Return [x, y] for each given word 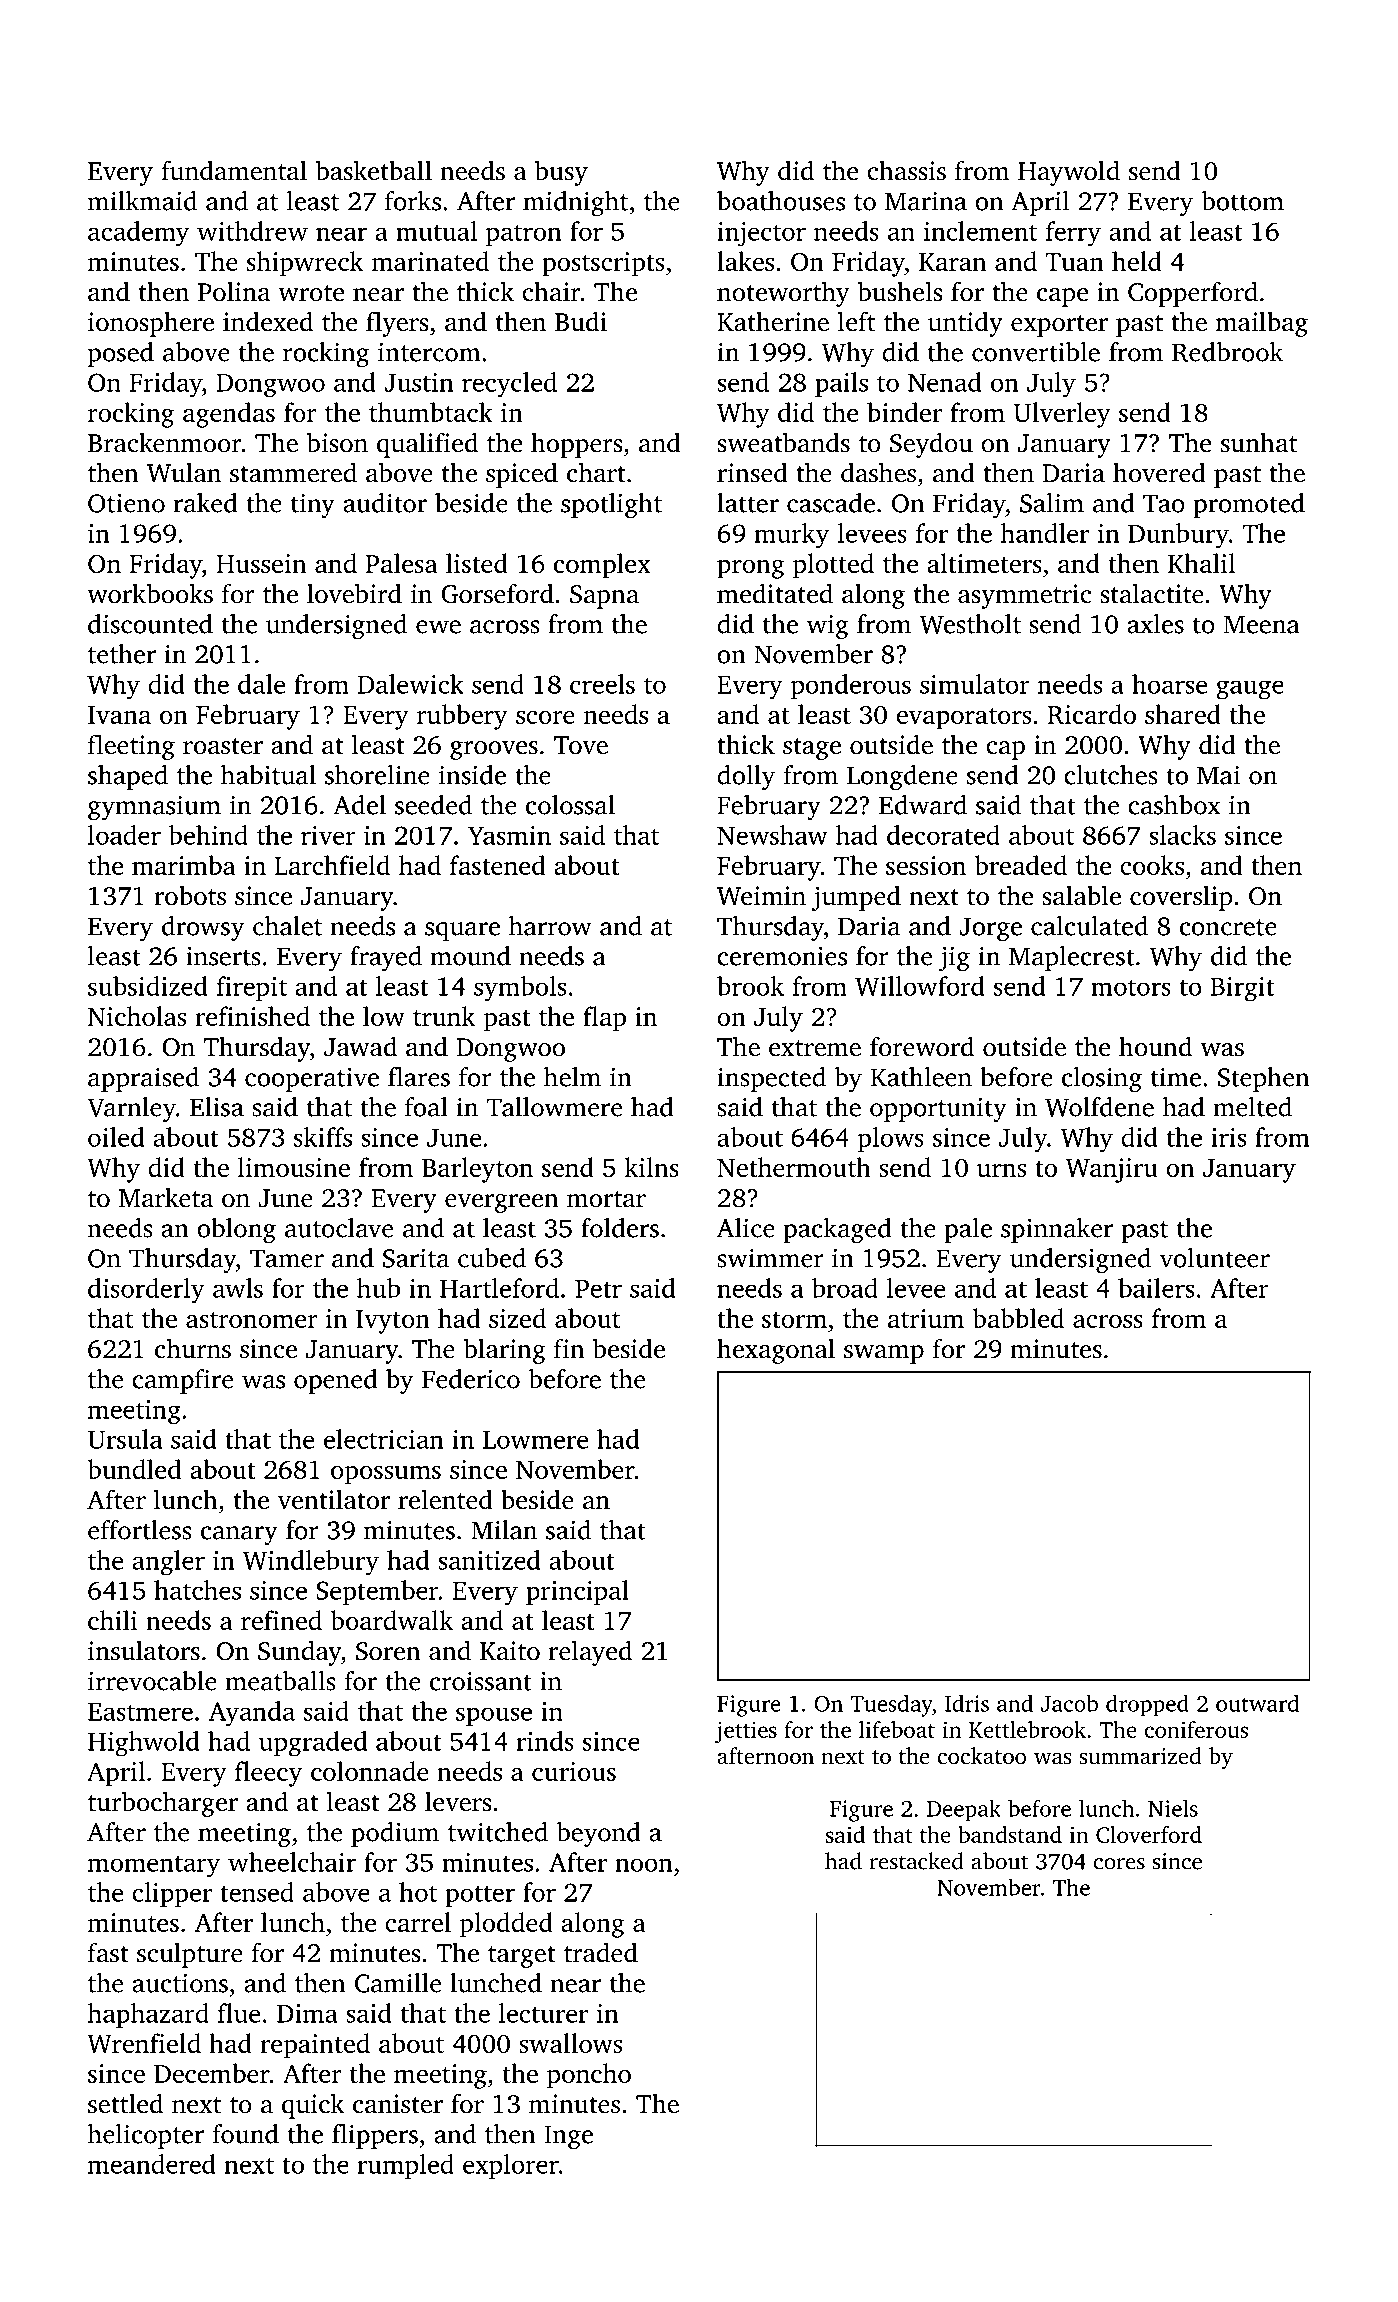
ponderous [851, 686]
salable [1081, 895]
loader [124, 835]
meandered [152, 2164]
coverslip [1181, 898]
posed [121, 354]
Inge [568, 2137]
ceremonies [782, 956]
